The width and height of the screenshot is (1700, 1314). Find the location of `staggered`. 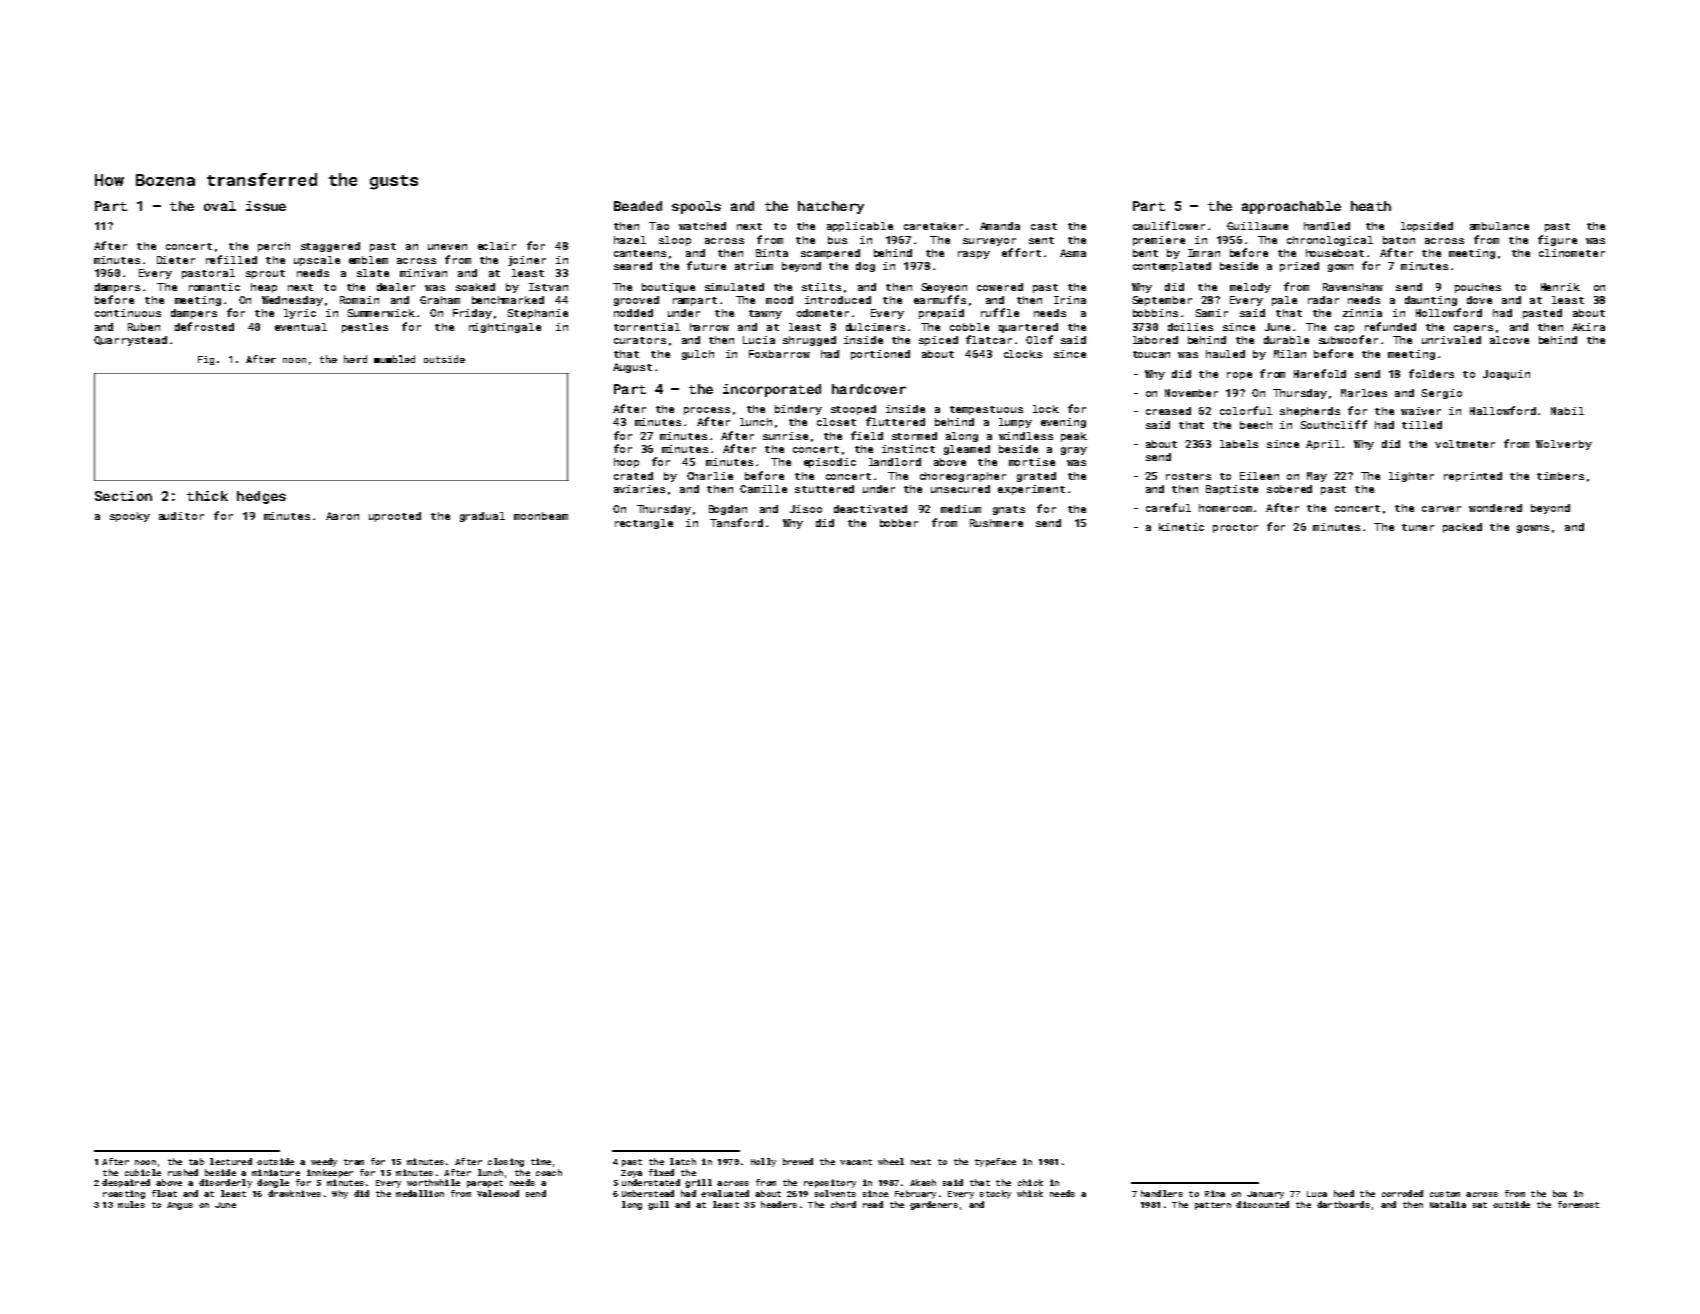

staggered is located at coordinates (330, 247).
